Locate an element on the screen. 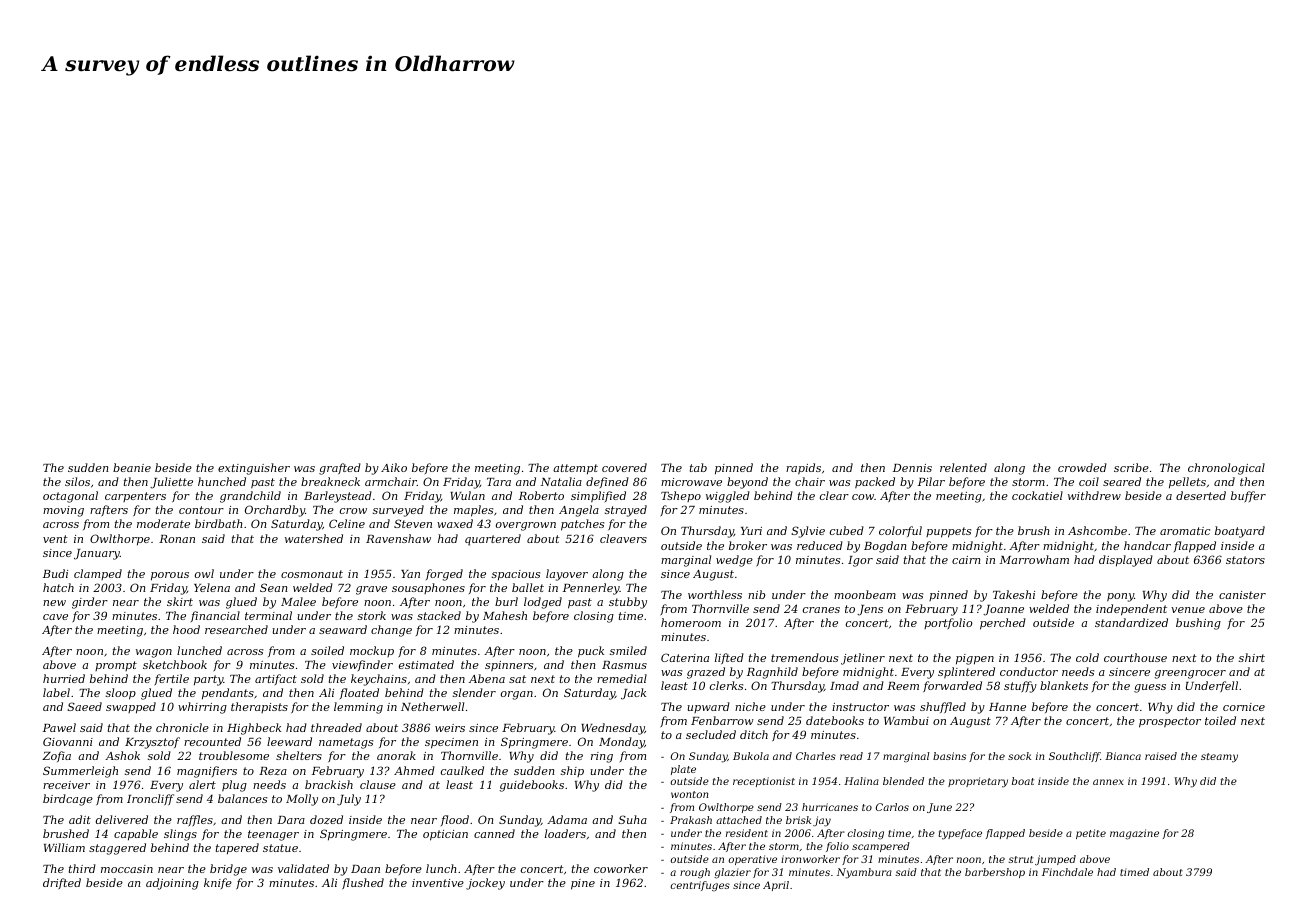 The width and height of the screenshot is (1308, 924). independent is located at coordinates (1131, 610).
